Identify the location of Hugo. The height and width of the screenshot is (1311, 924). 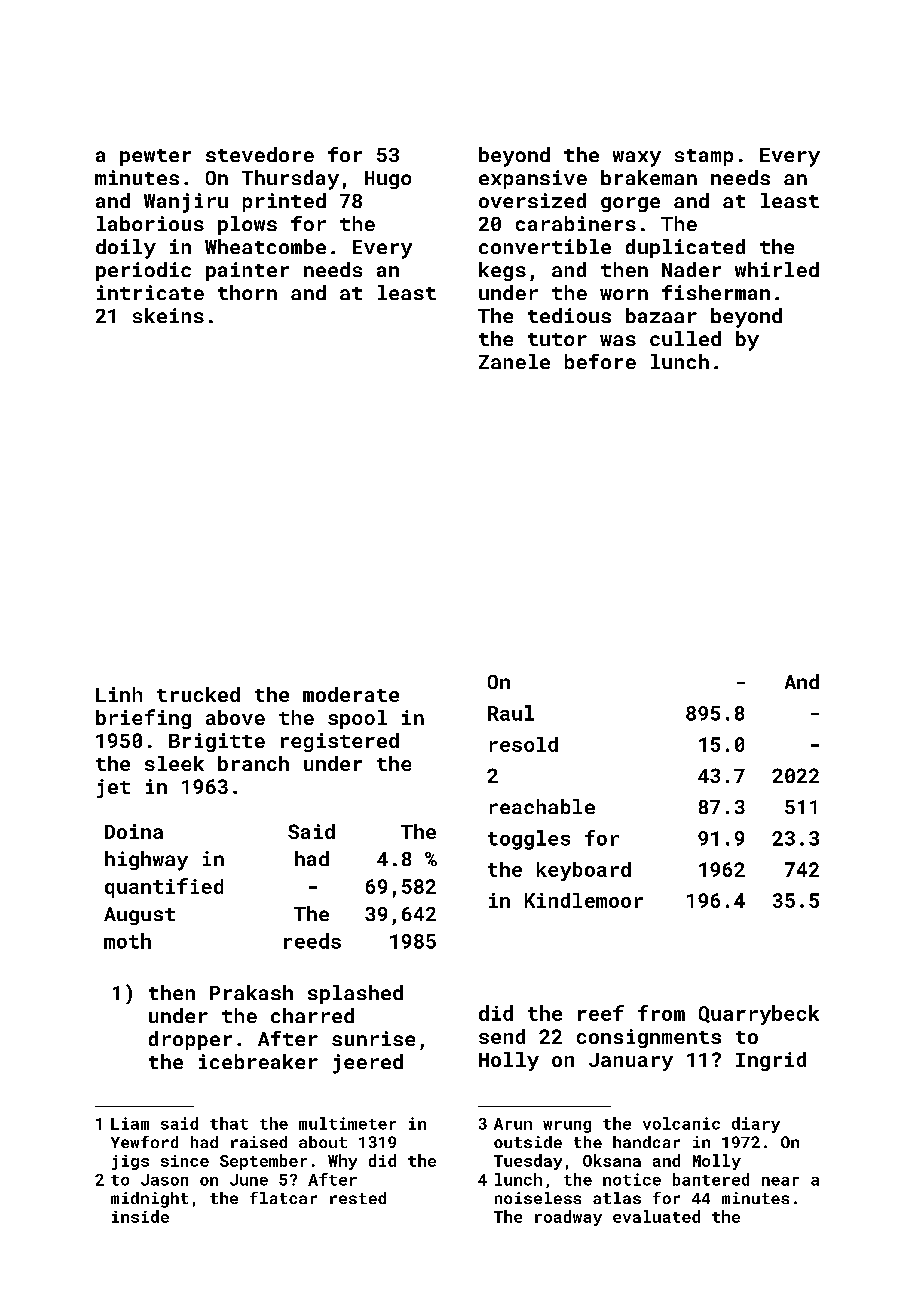
(388, 180).
